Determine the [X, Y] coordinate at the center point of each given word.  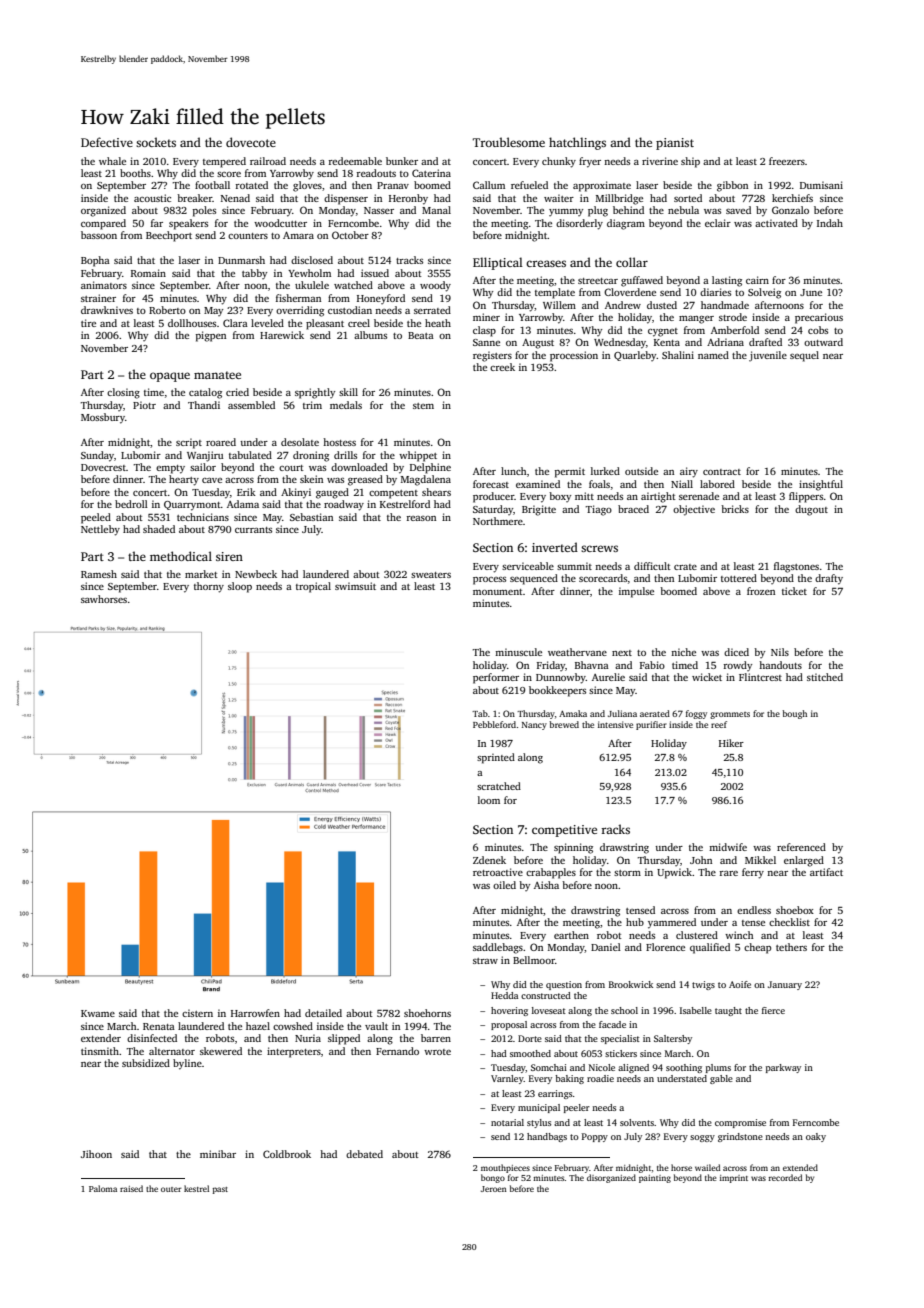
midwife [728, 847]
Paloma [103, 1188]
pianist [675, 144]
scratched [499, 786]
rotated [252, 185]
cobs [818, 330]
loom [489, 800]
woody [435, 286]
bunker [402, 161]
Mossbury [103, 418]
